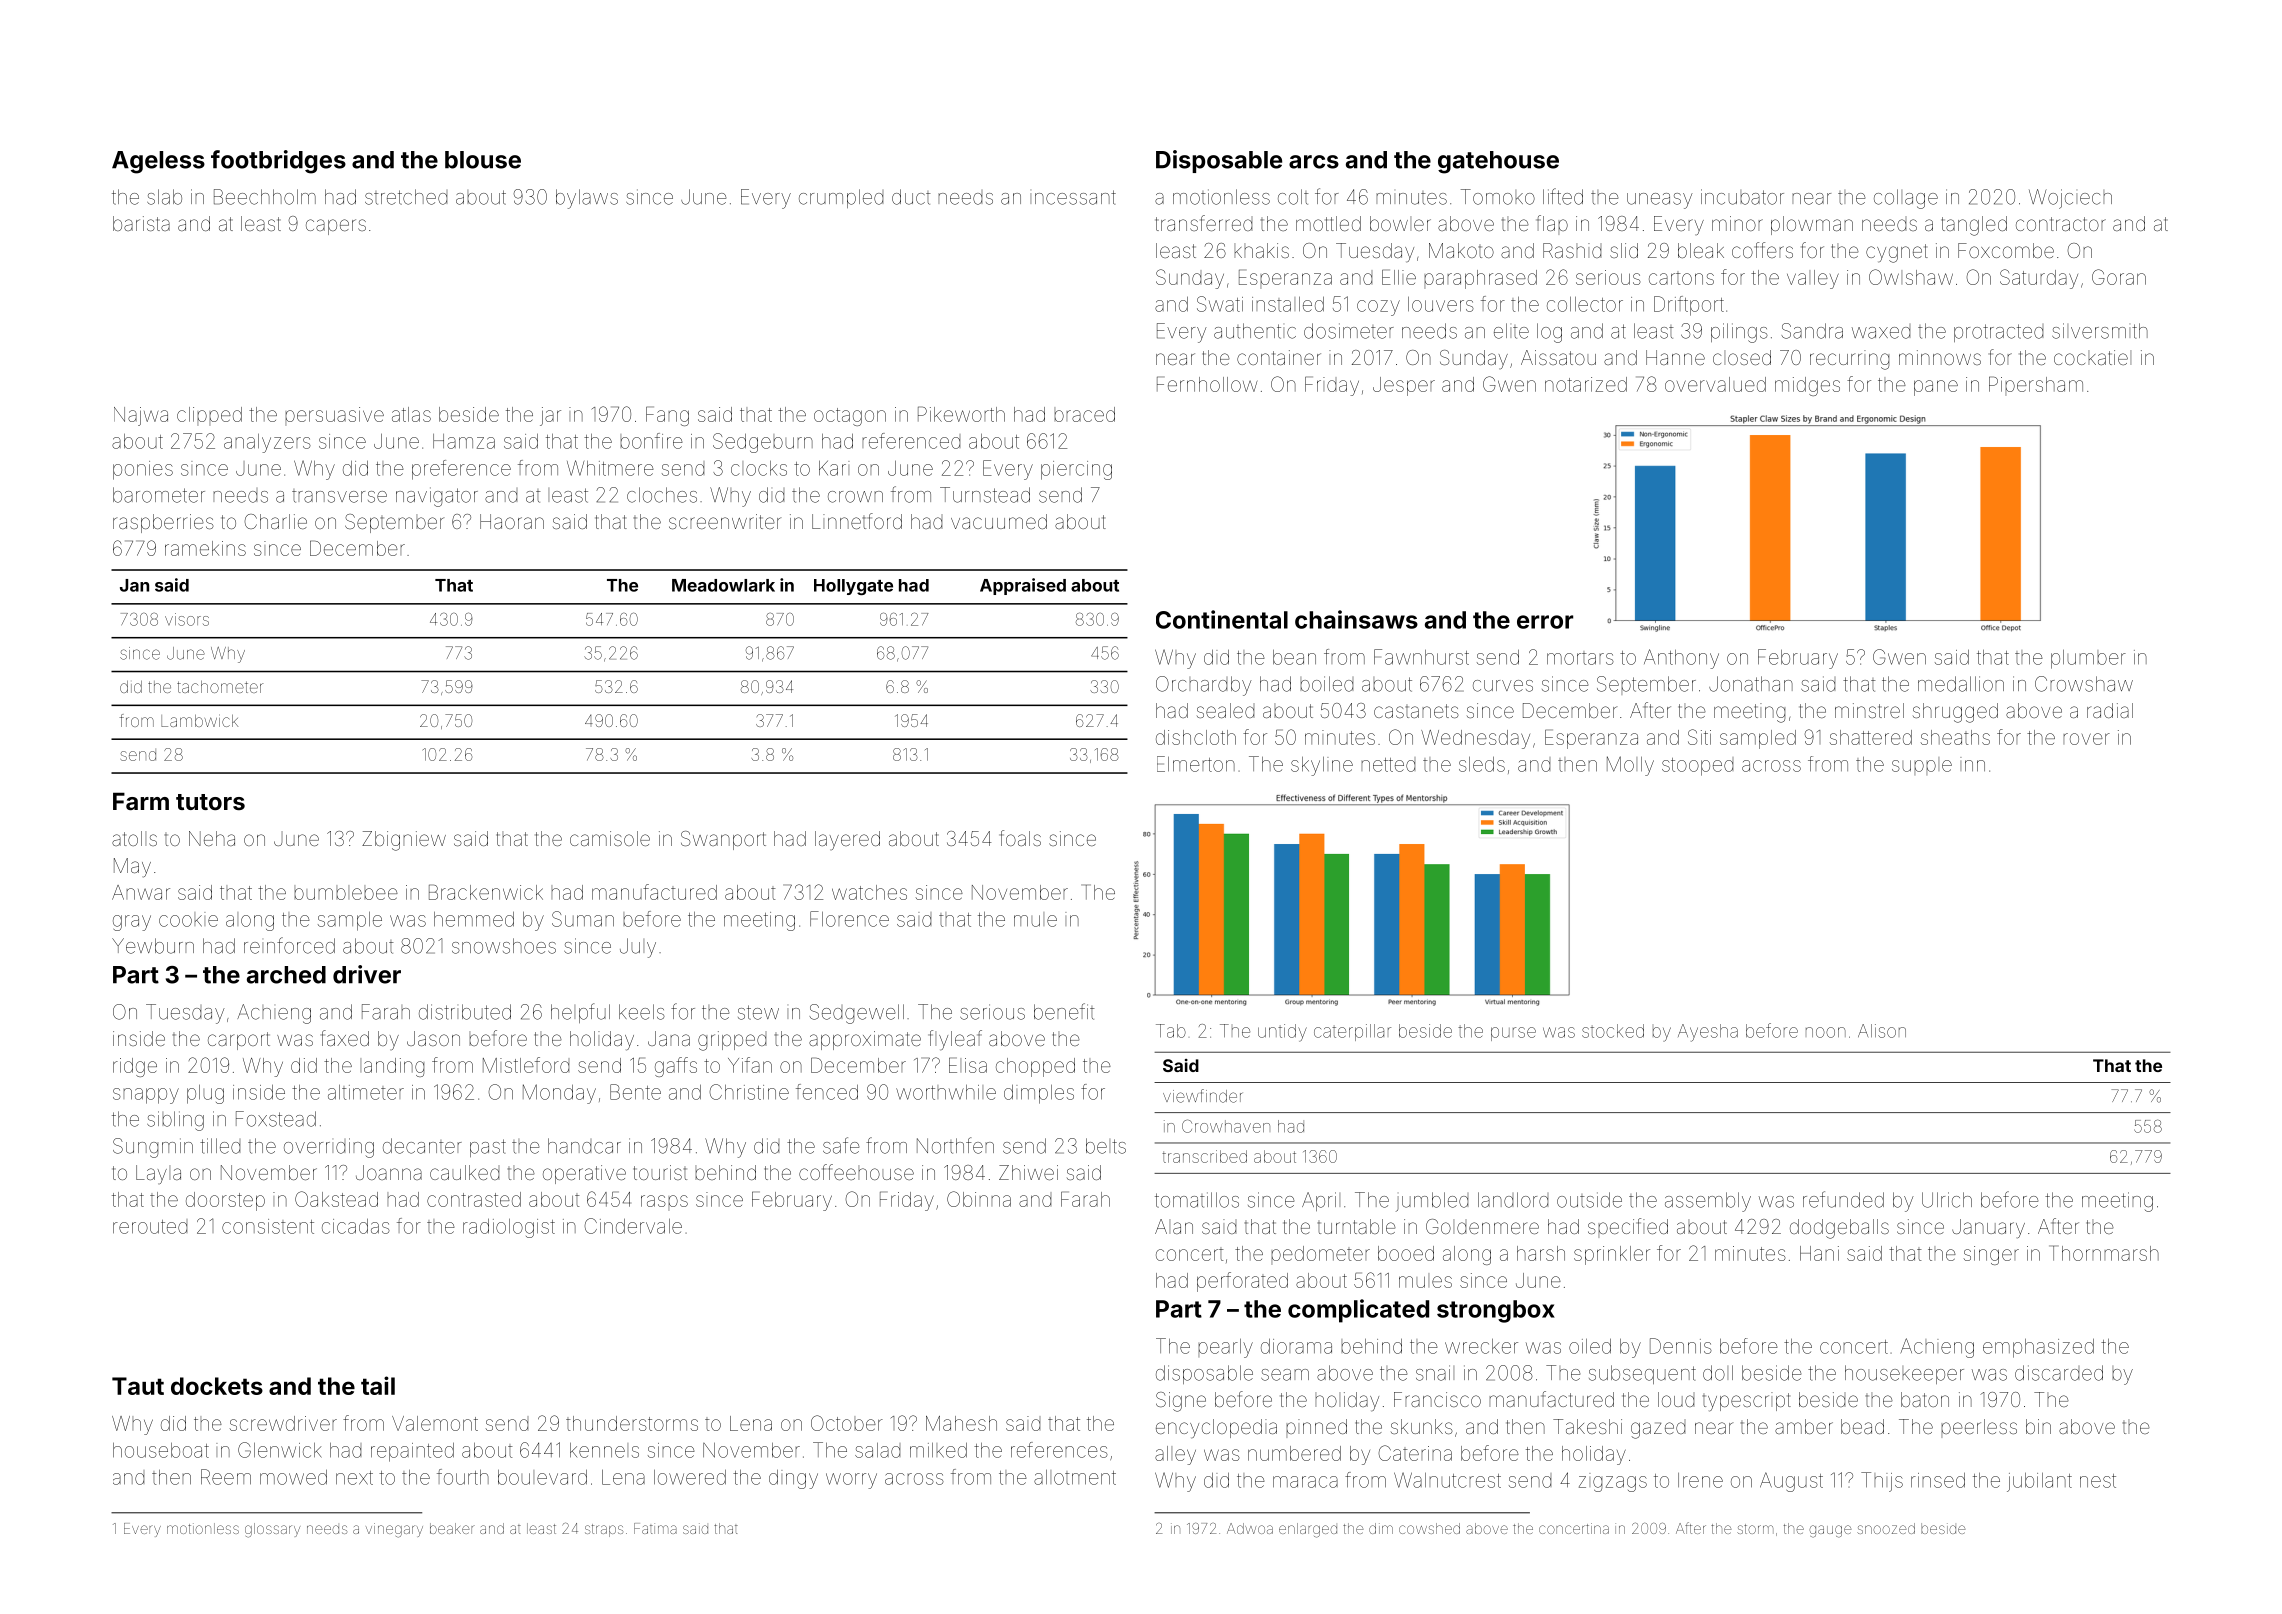 Image resolution: width=2282 pixels, height=1614 pixels. Describe the element at coordinates (1181, 1402) in the document. I see `Signe` at that location.
